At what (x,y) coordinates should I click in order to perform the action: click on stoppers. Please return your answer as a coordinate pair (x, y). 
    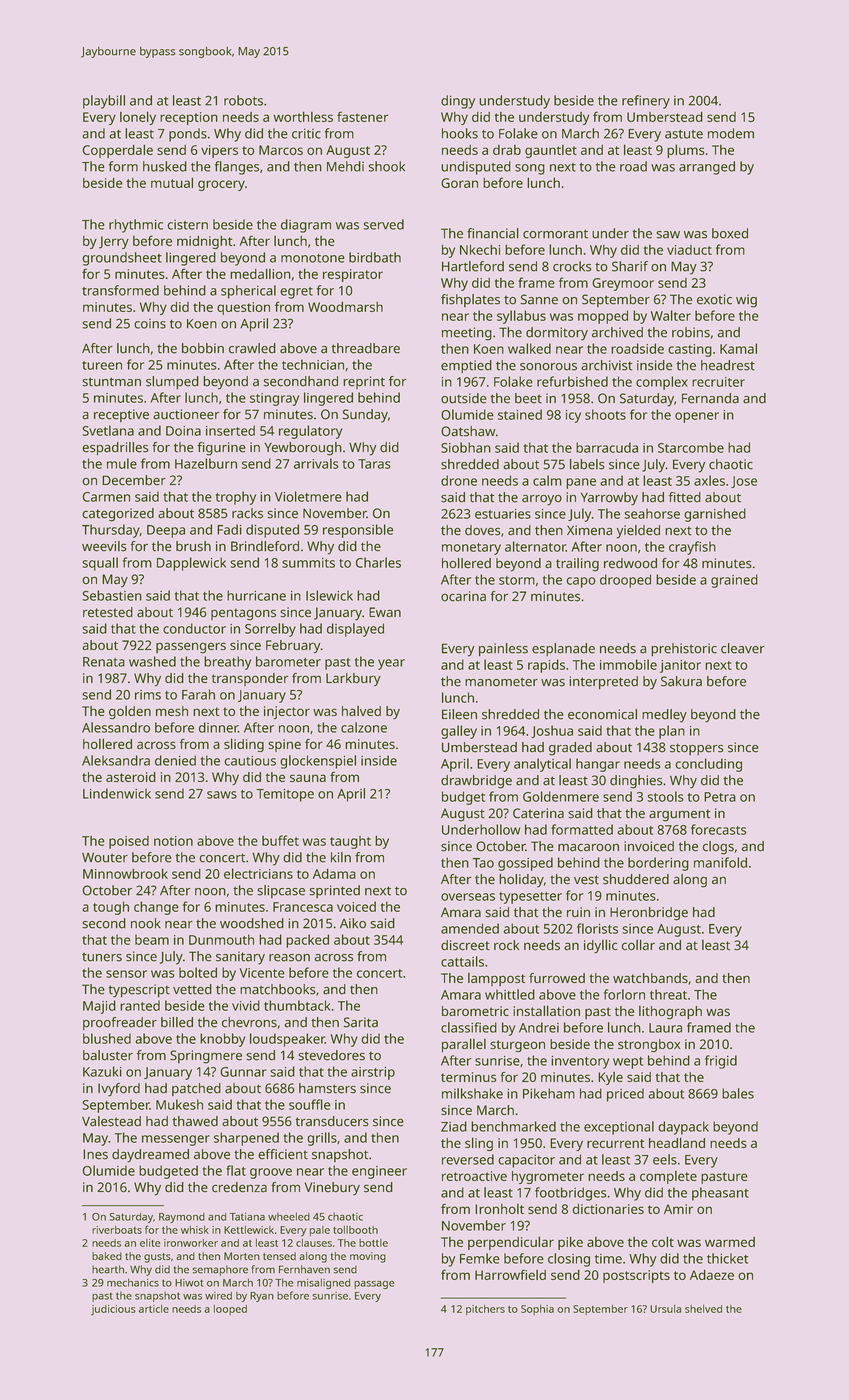
    Looking at the image, I should click on (696, 749).
